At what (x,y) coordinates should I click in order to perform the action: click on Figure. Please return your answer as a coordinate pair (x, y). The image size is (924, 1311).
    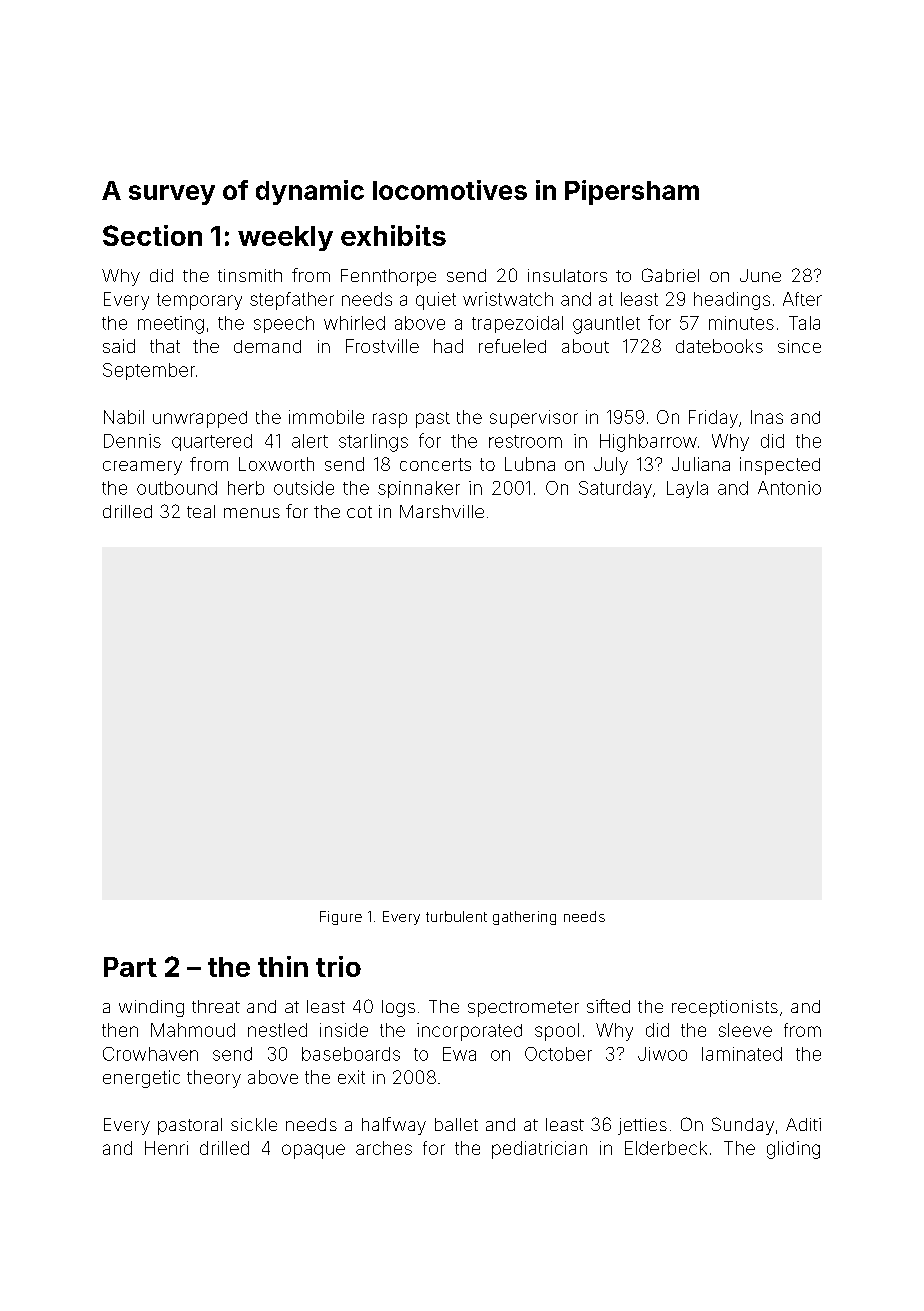
    Looking at the image, I should click on (341, 918).
